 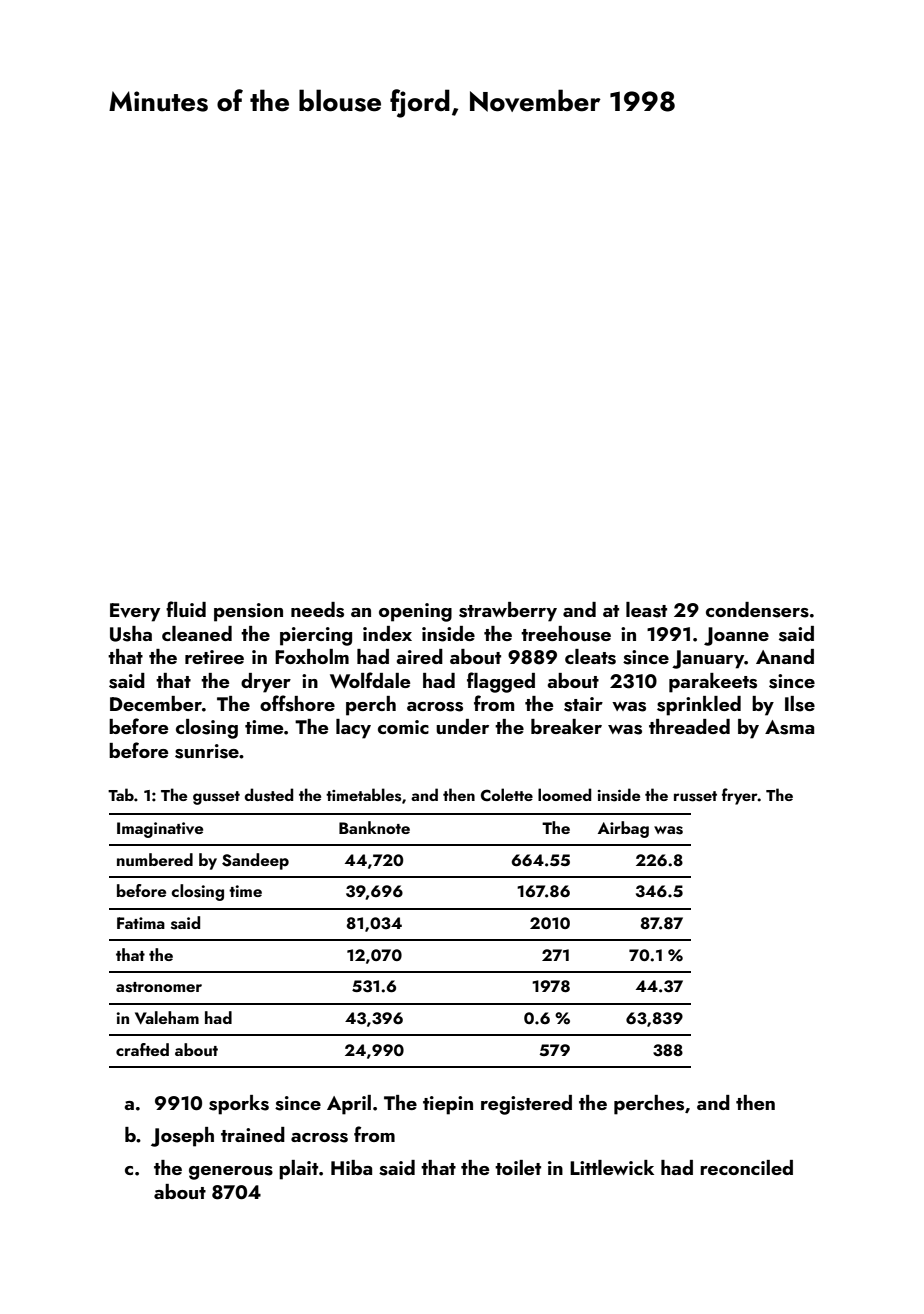 I want to click on fryer, so click(x=740, y=796).
